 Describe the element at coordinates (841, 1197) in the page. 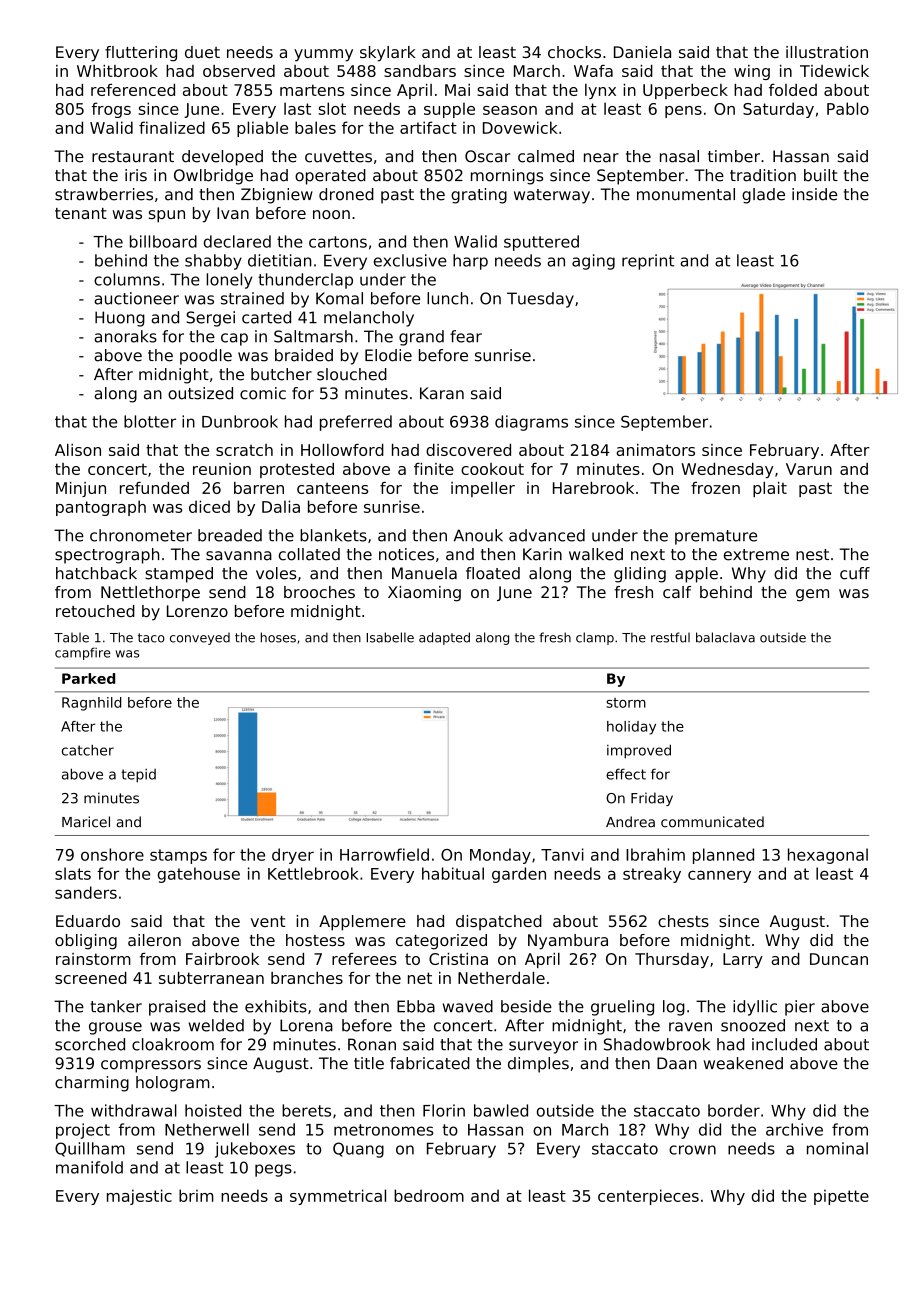

I see `pipette` at that location.
